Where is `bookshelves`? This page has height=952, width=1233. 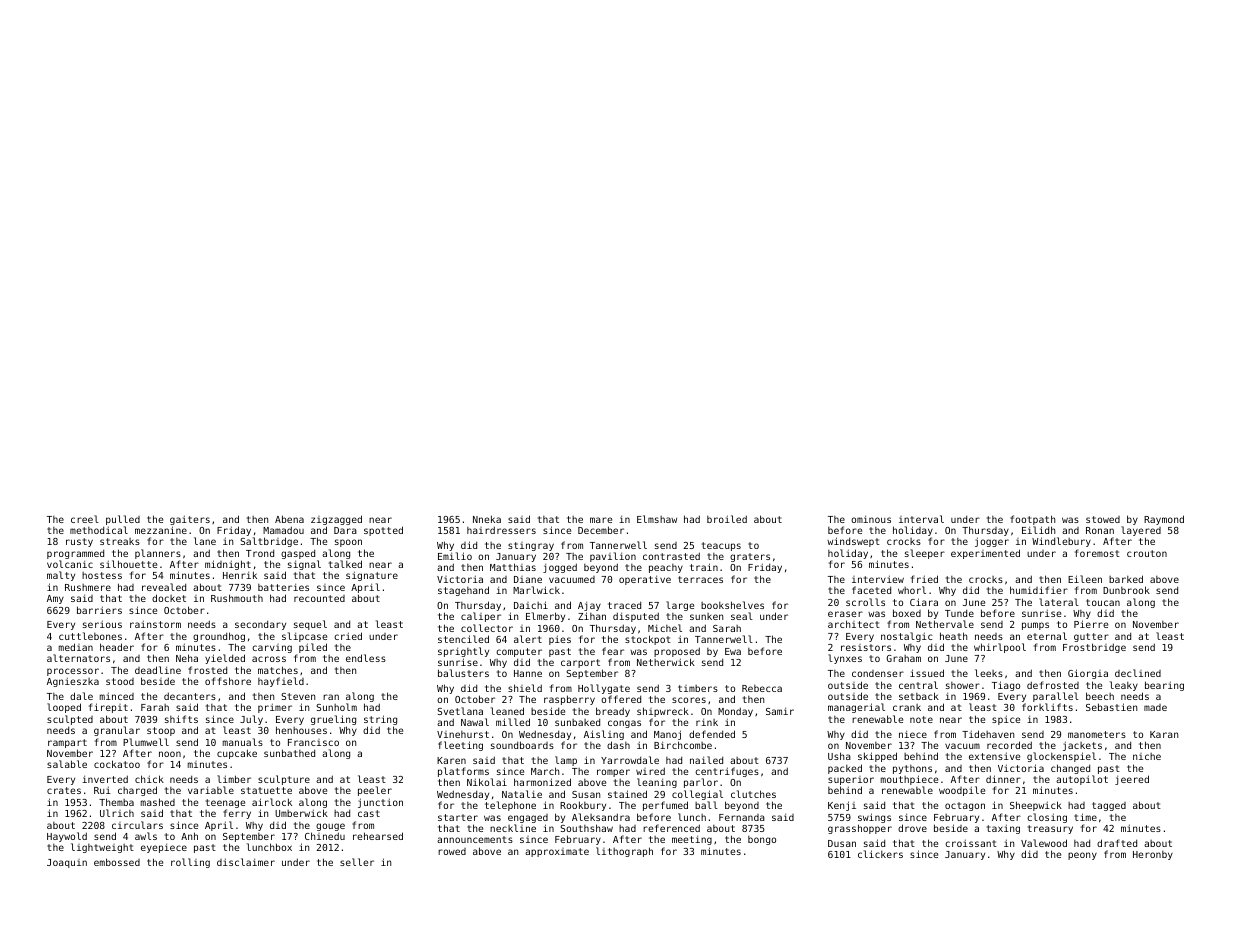
bookshelves is located at coordinates (732, 605).
